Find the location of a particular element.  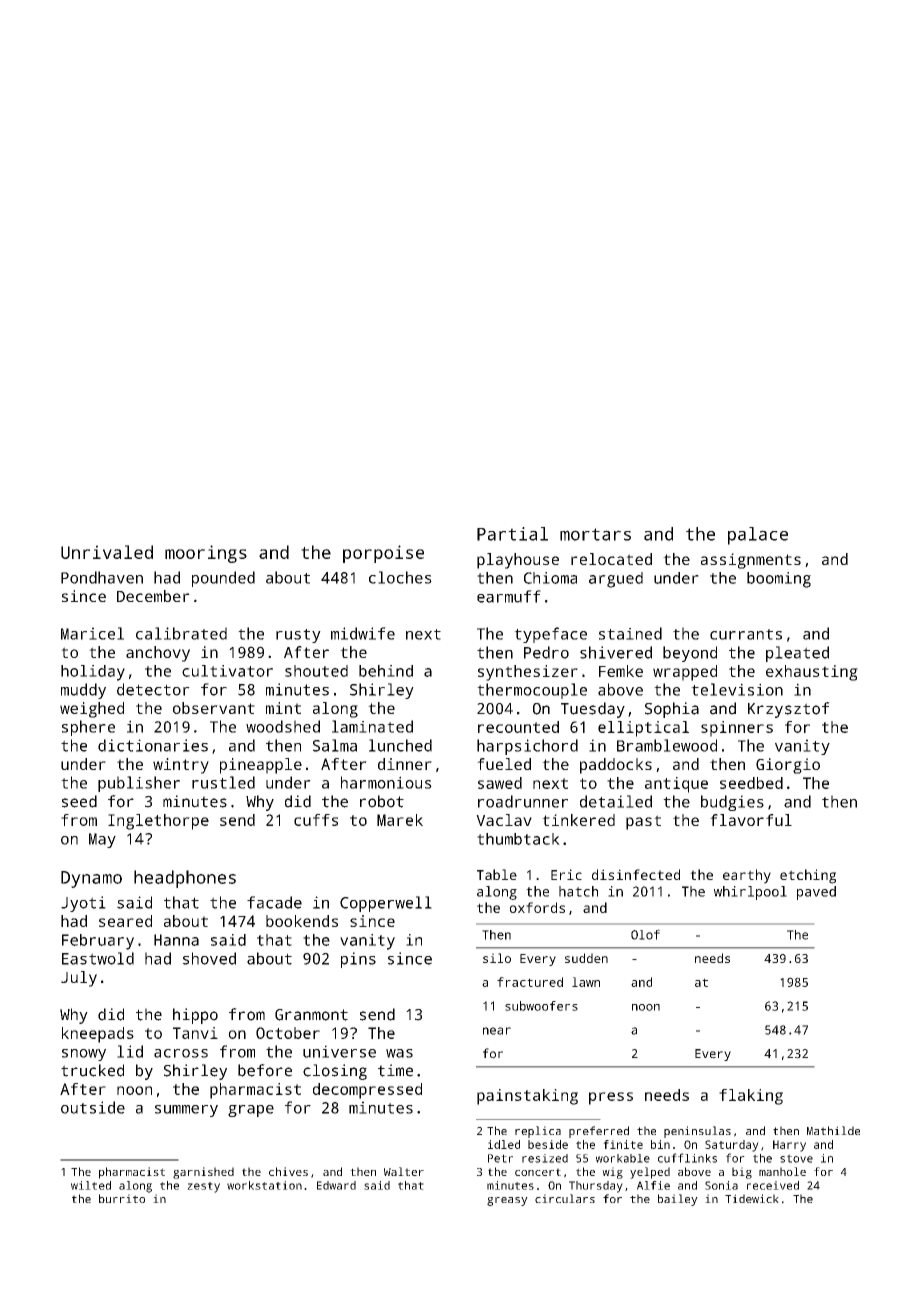

July is located at coordinates (79, 979).
